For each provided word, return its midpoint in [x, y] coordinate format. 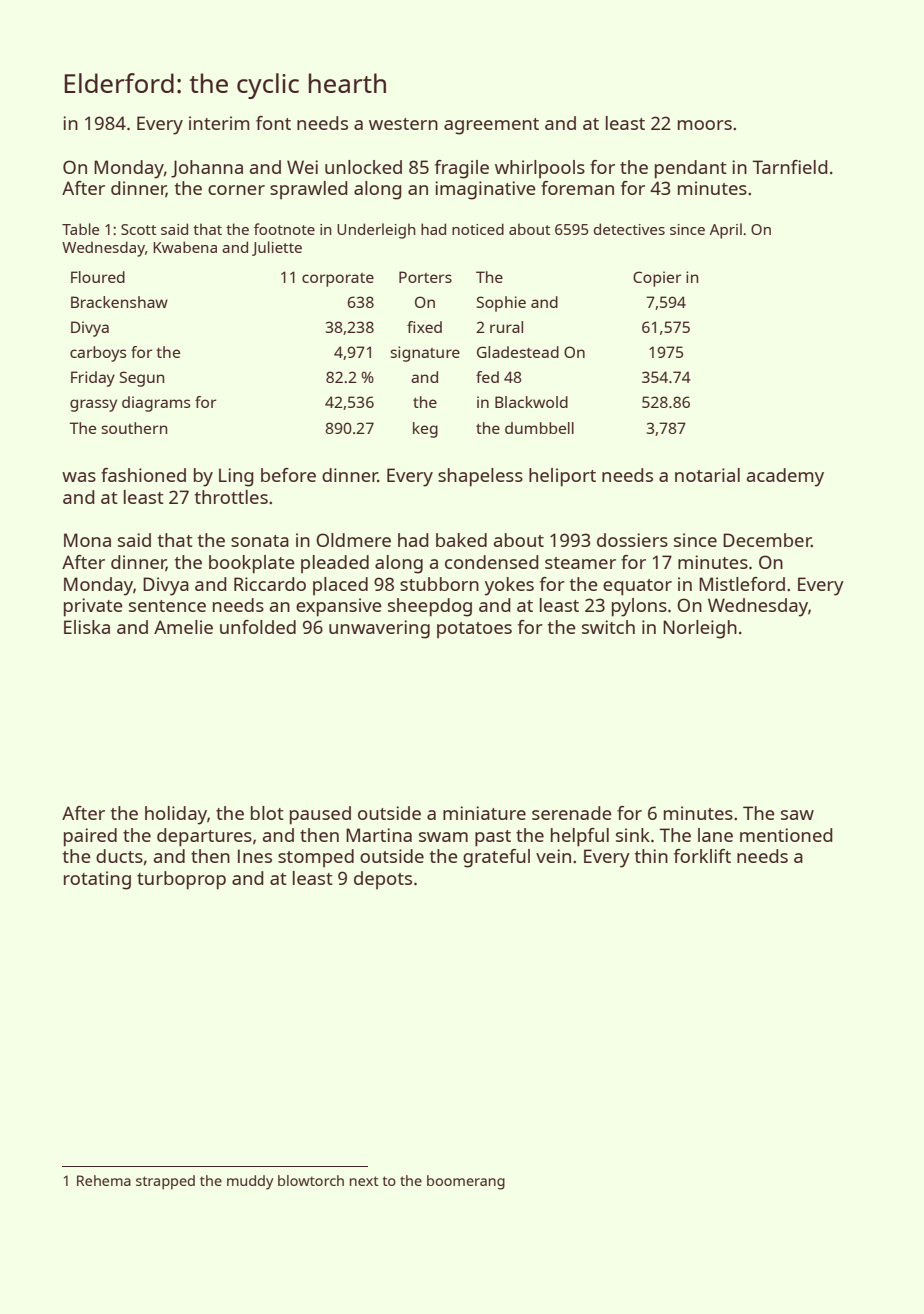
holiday [176, 815]
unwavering [379, 629]
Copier [657, 279]
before [288, 475]
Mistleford [742, 584]
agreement [491, 126]
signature [425, 354]
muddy [250, 1182]
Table [80, 229]
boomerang [466, 1182]
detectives [629, 229]
